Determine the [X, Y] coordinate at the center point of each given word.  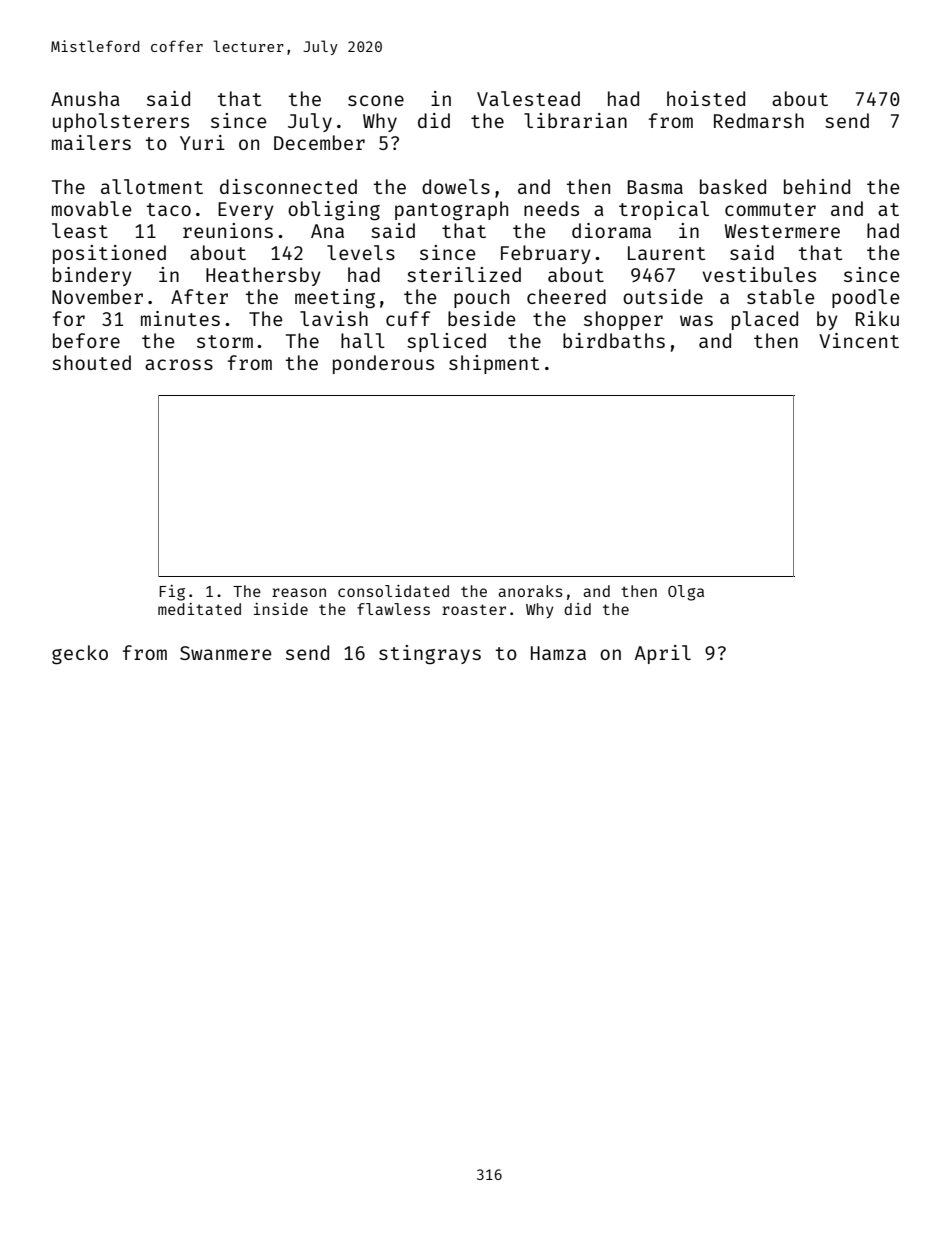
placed [765, 320]
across [179, 364]
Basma [655, 187]
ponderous [383, 364]
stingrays [430, 655]
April [663, 654]
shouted [91, 362]
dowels [456, 186]
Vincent [859, 340]
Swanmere [226, 653]
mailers [91, 142]
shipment [494, 364]
